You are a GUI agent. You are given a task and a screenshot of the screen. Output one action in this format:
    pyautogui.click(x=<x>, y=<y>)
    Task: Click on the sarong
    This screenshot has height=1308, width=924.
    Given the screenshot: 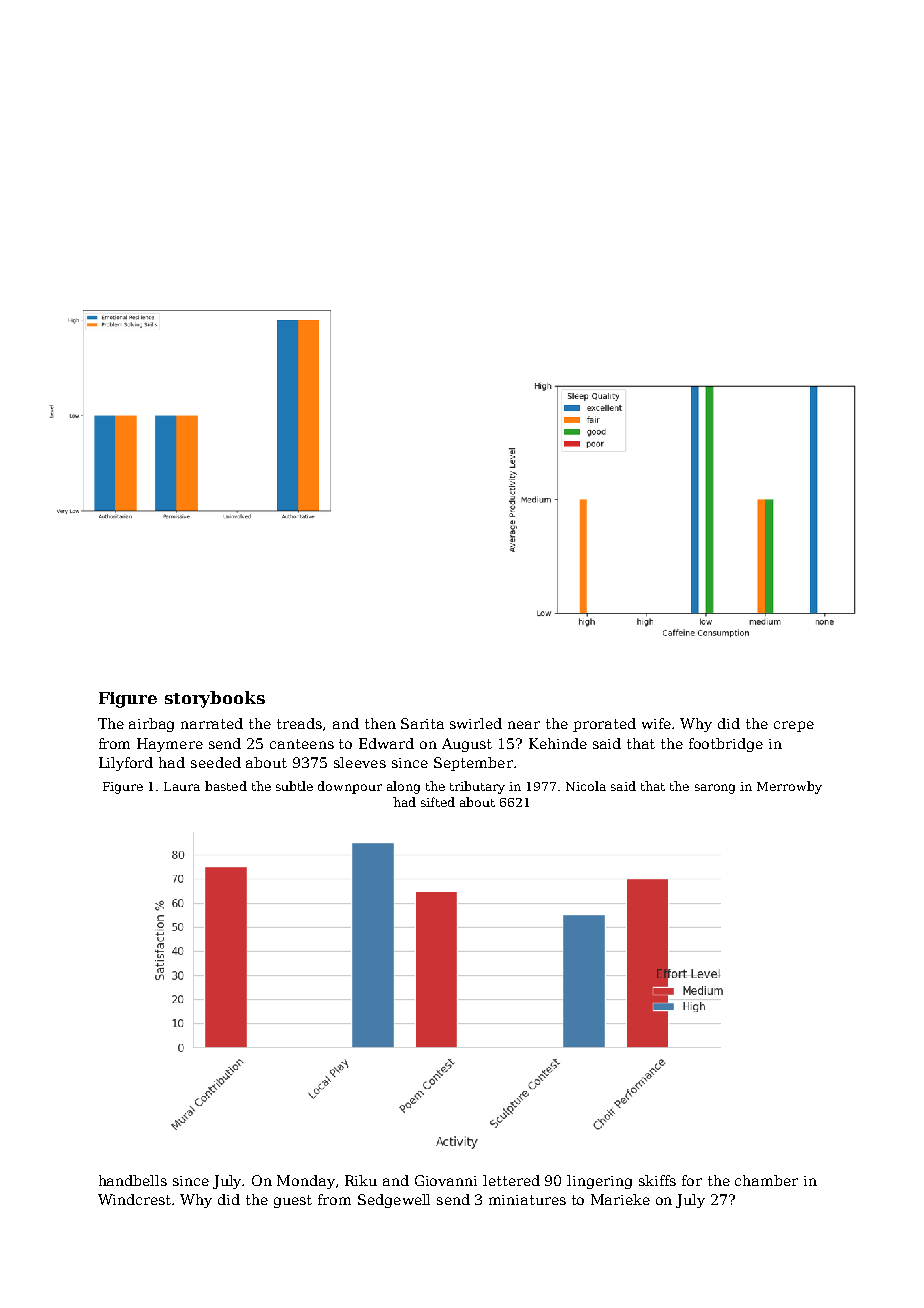 What is the action you would take?
    pyautogui.click(x=715, y=789)
